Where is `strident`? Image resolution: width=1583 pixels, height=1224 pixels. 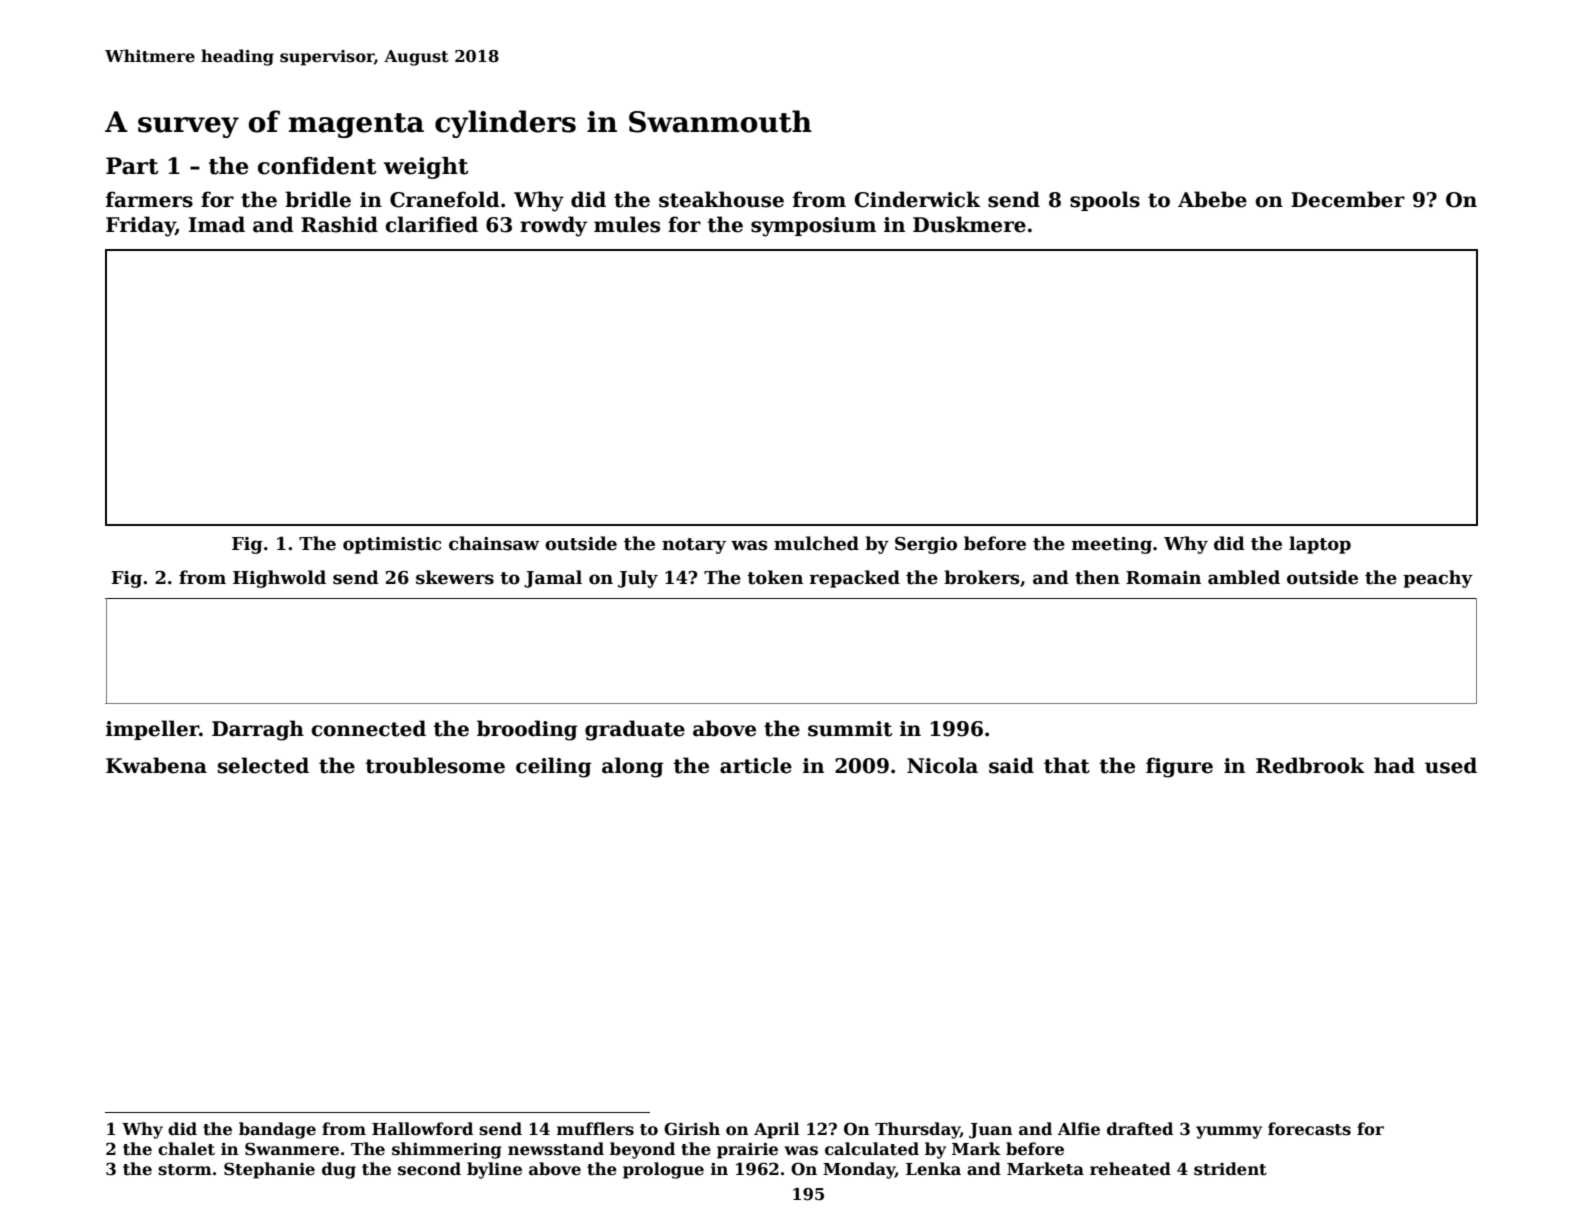 strident is located at coordinates (1230, 1169).
